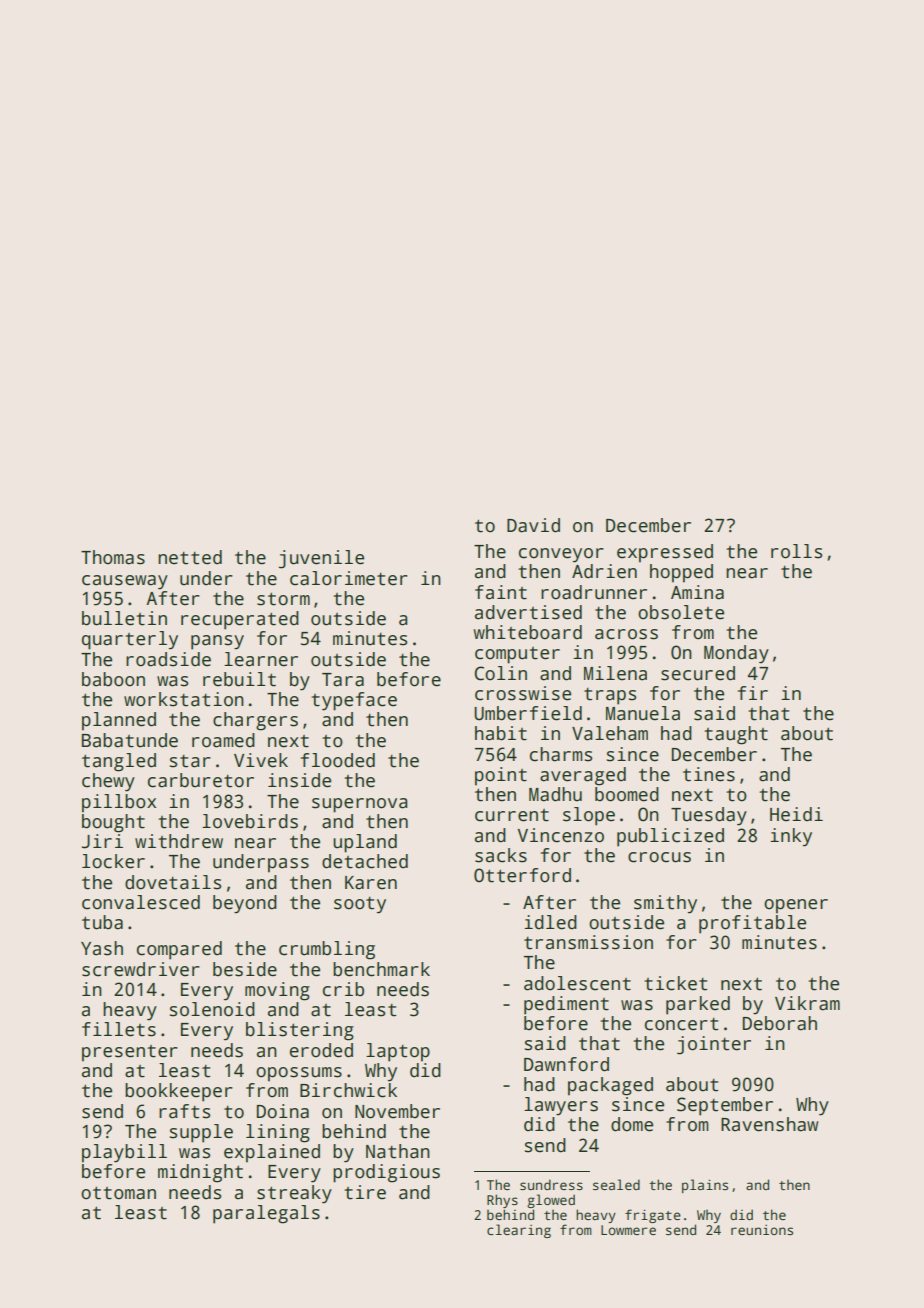 This image has width=924, height=1308. I want to click on David, so click(533, 525).
